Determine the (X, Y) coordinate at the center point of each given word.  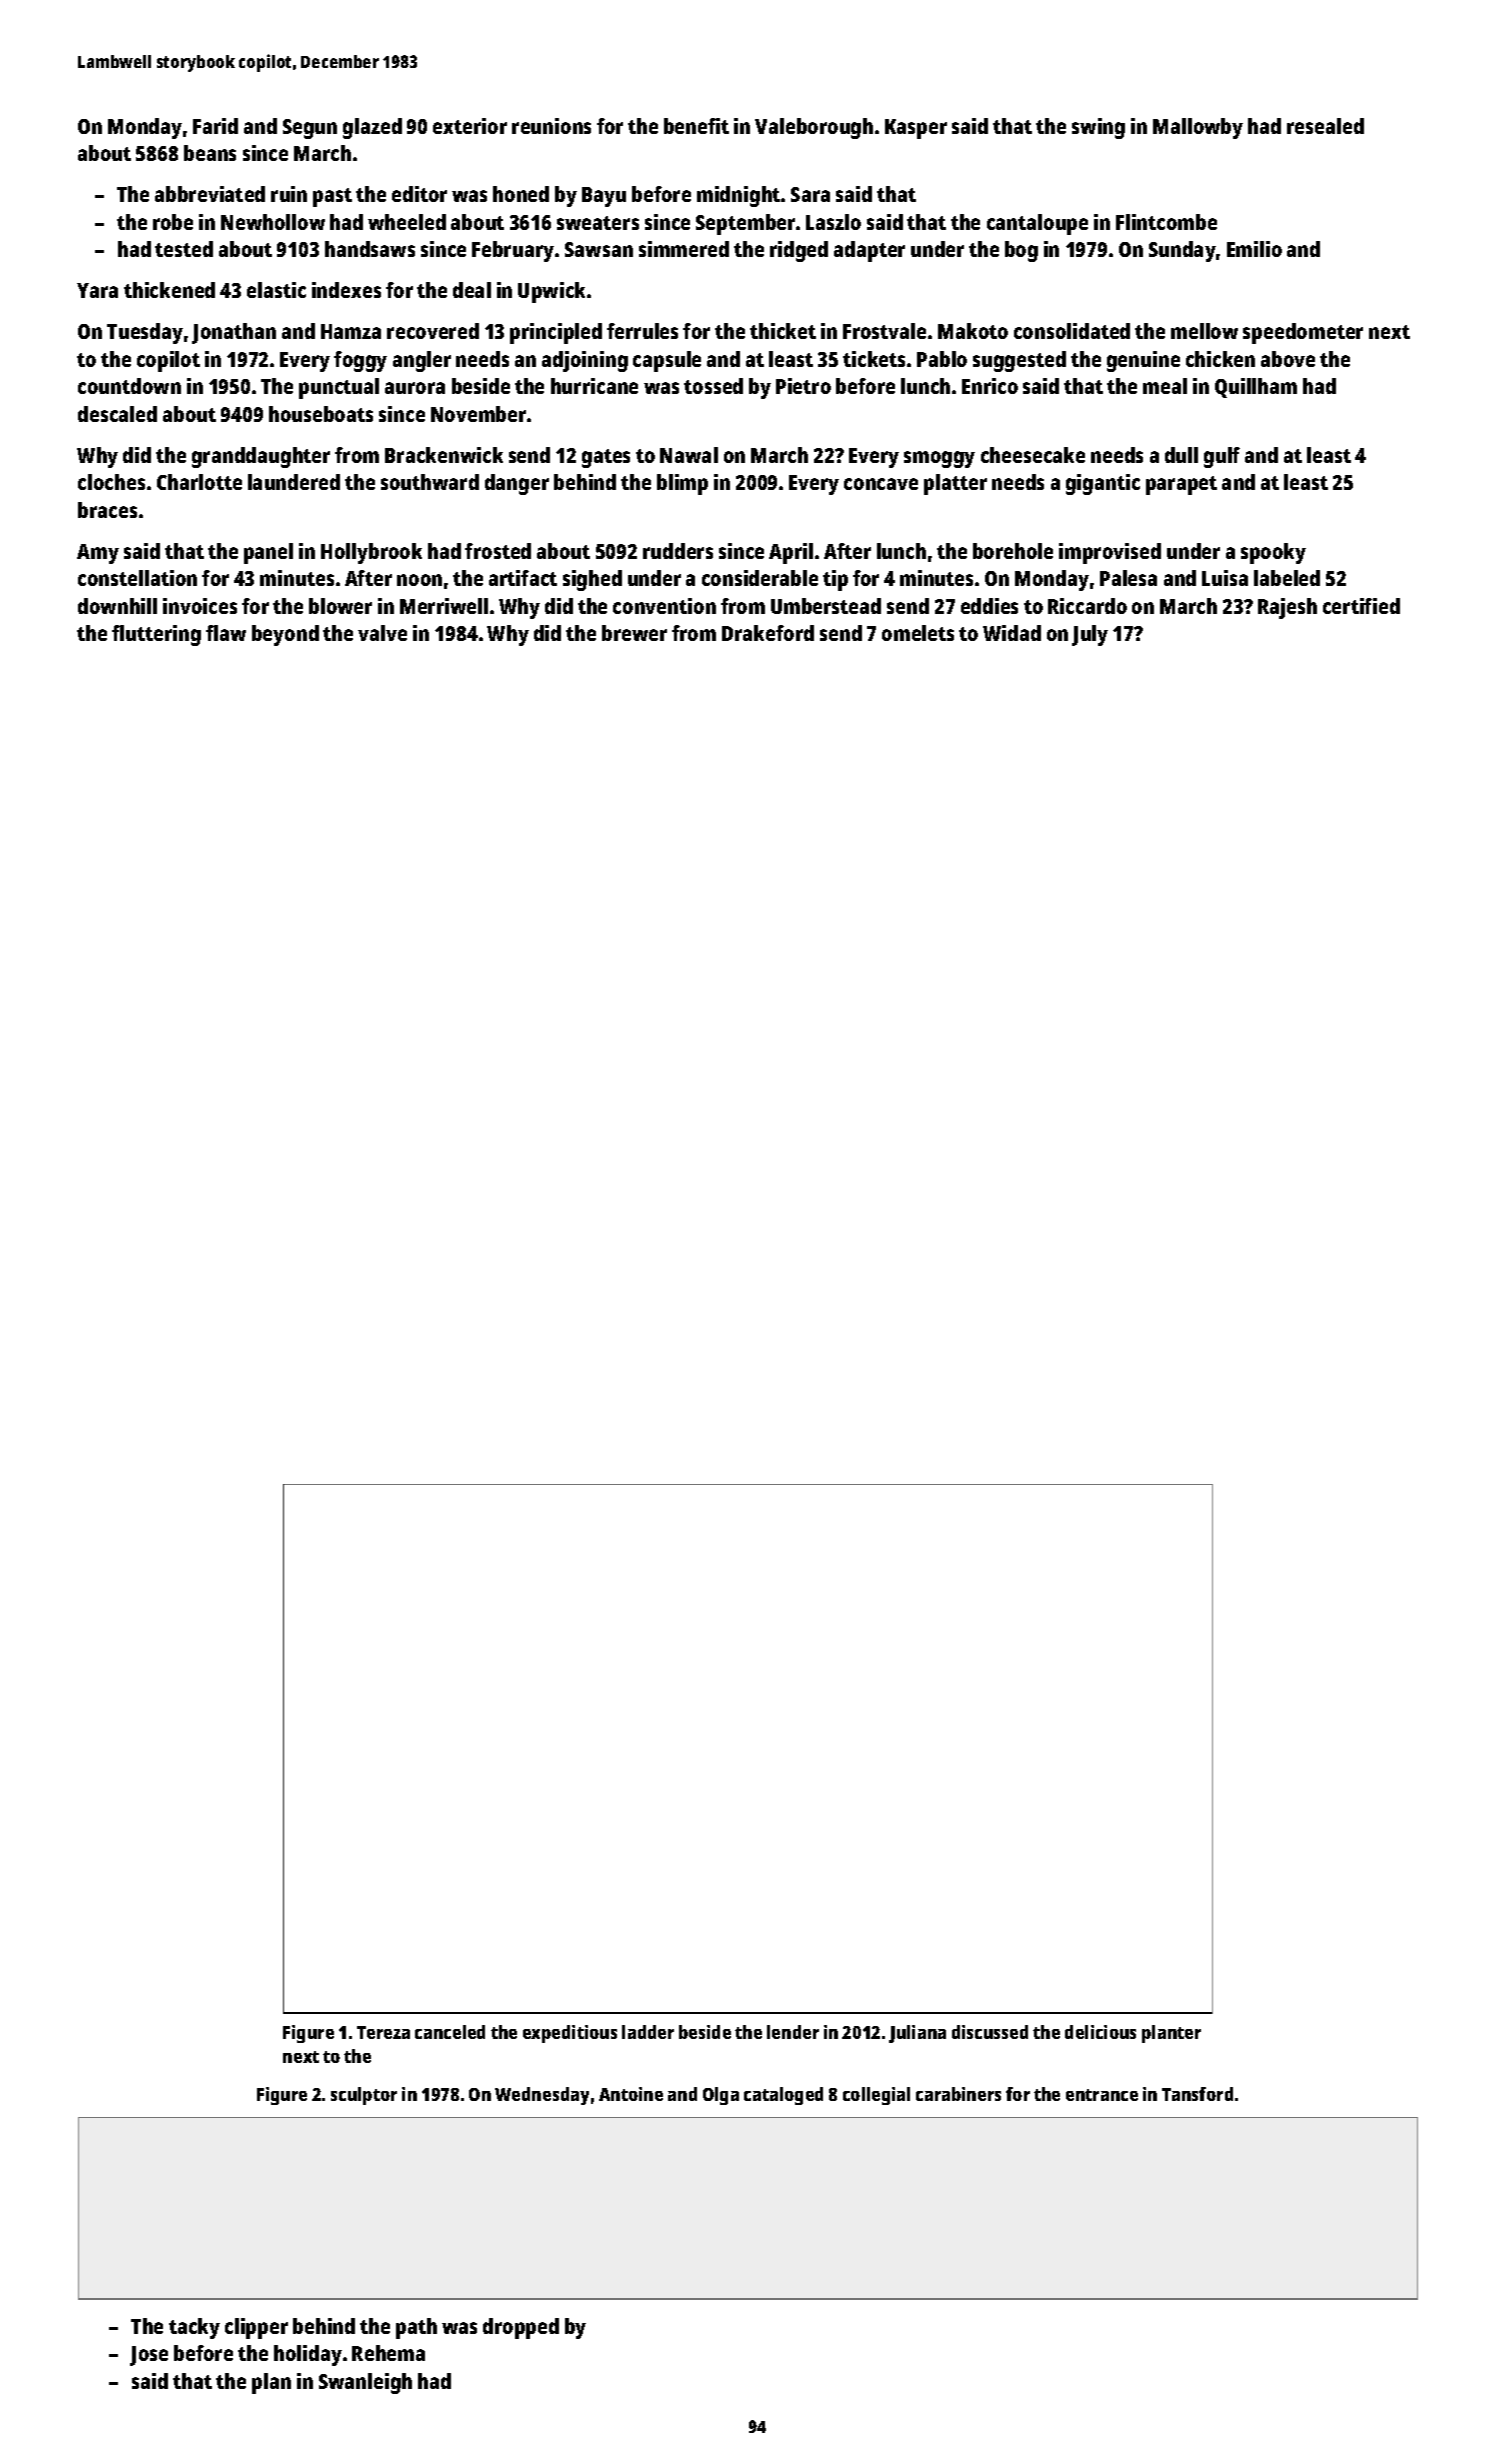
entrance (1102, 2095)
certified (1361, 606)
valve (382, 633)
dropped (521, 2328)
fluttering (156, 635)
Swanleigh (365, 2383)
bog (1021, 251)
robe (173, 222)
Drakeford (768, 633)
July (1090, 635)
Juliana (917, 2034)
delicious (1100, 2032)
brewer (634, 633)
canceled (450, 2032)
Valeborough (814, 128)
